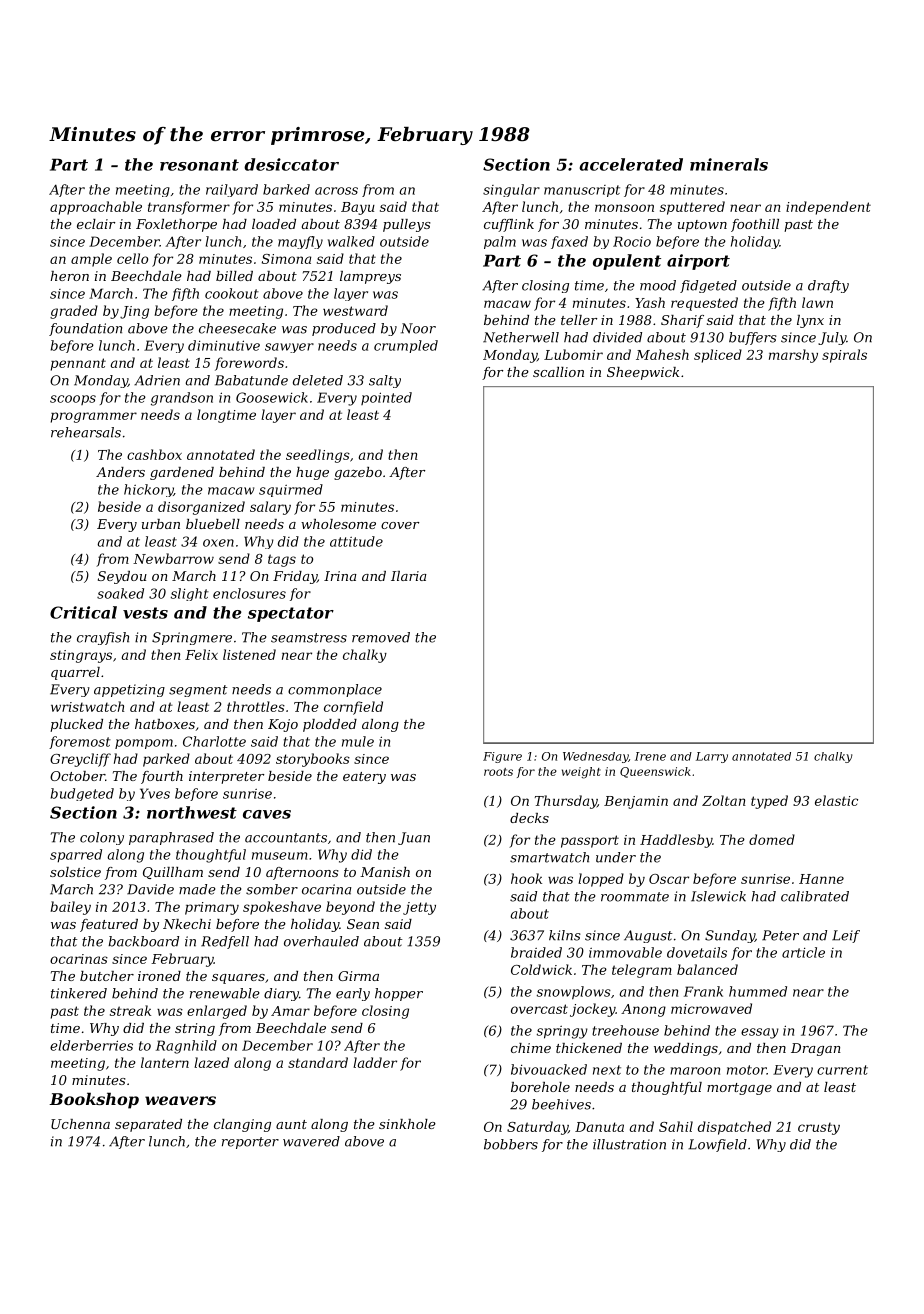  Describe the element at coordinates (358, 208) in the page. I see `Bayu` at that location.
